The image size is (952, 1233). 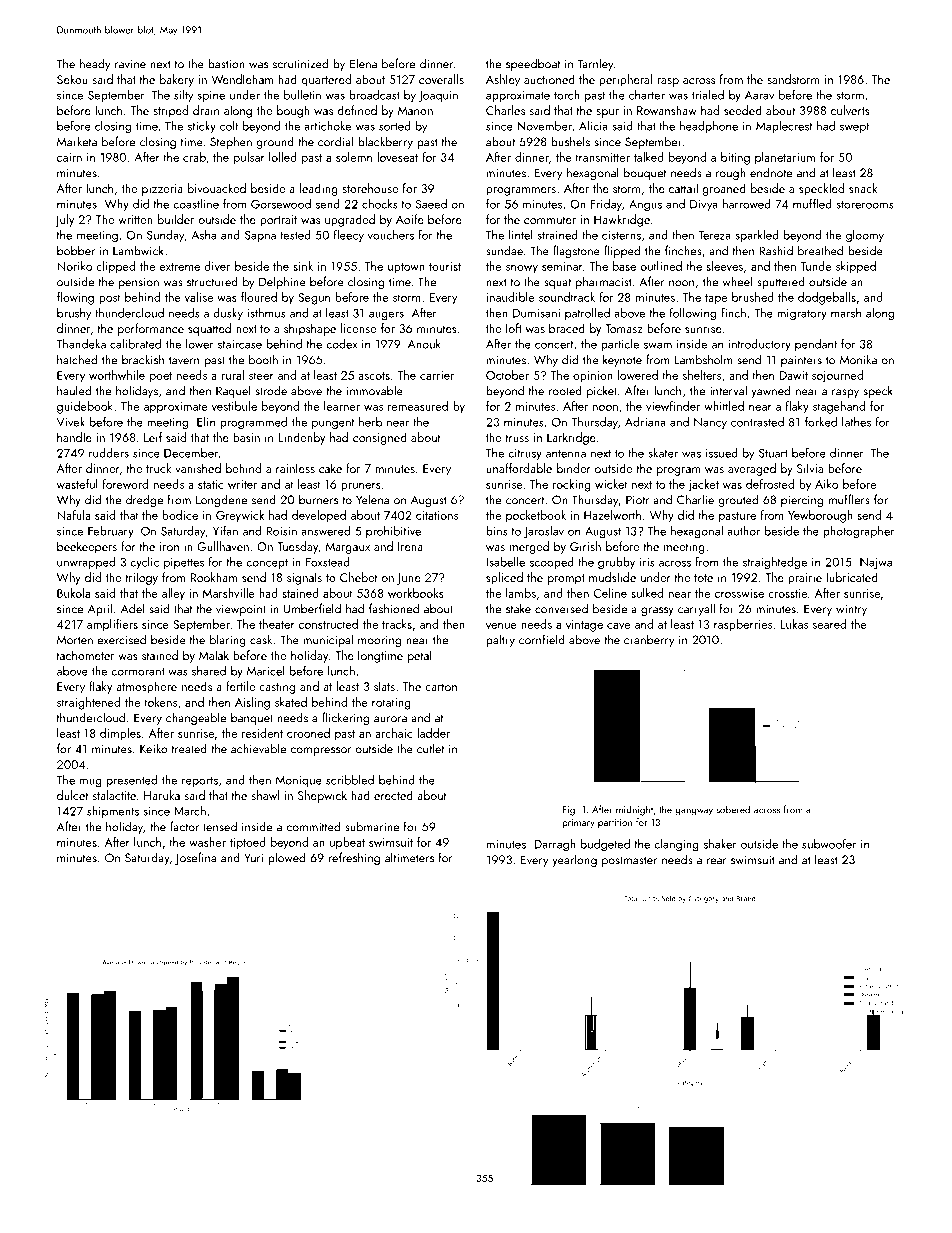 What do you see at coordinates (851, 610) in the screenshot?
I see `wintry` at bounding box center [851, 610].
